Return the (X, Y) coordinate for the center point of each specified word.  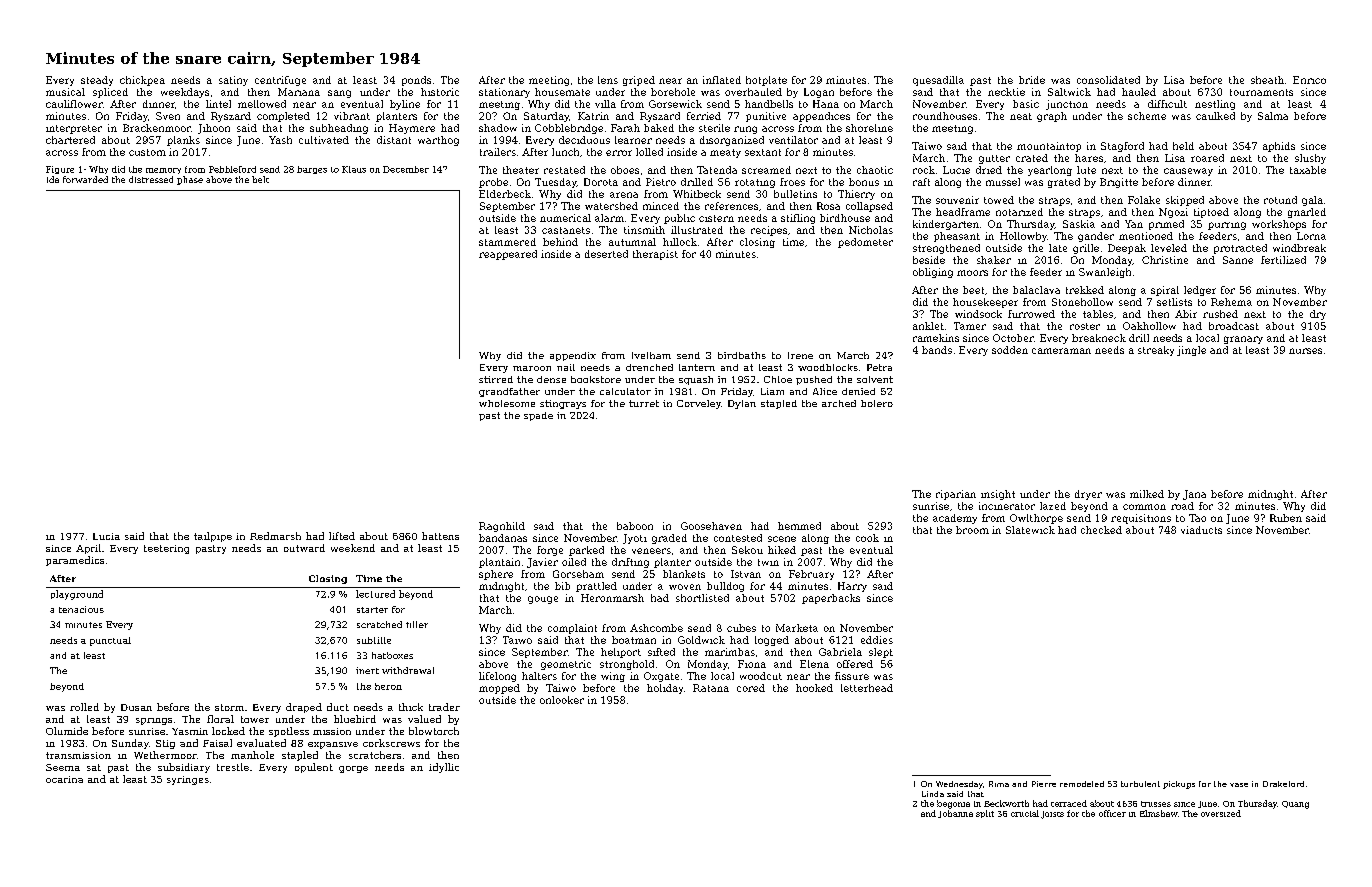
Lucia (106, 536)
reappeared (508, 255)
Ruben (1286, 518)
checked (1101, 530)
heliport (621, 653)
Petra (879, 367)
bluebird (355, 719)
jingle (1191, 351)
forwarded (85, 179)
